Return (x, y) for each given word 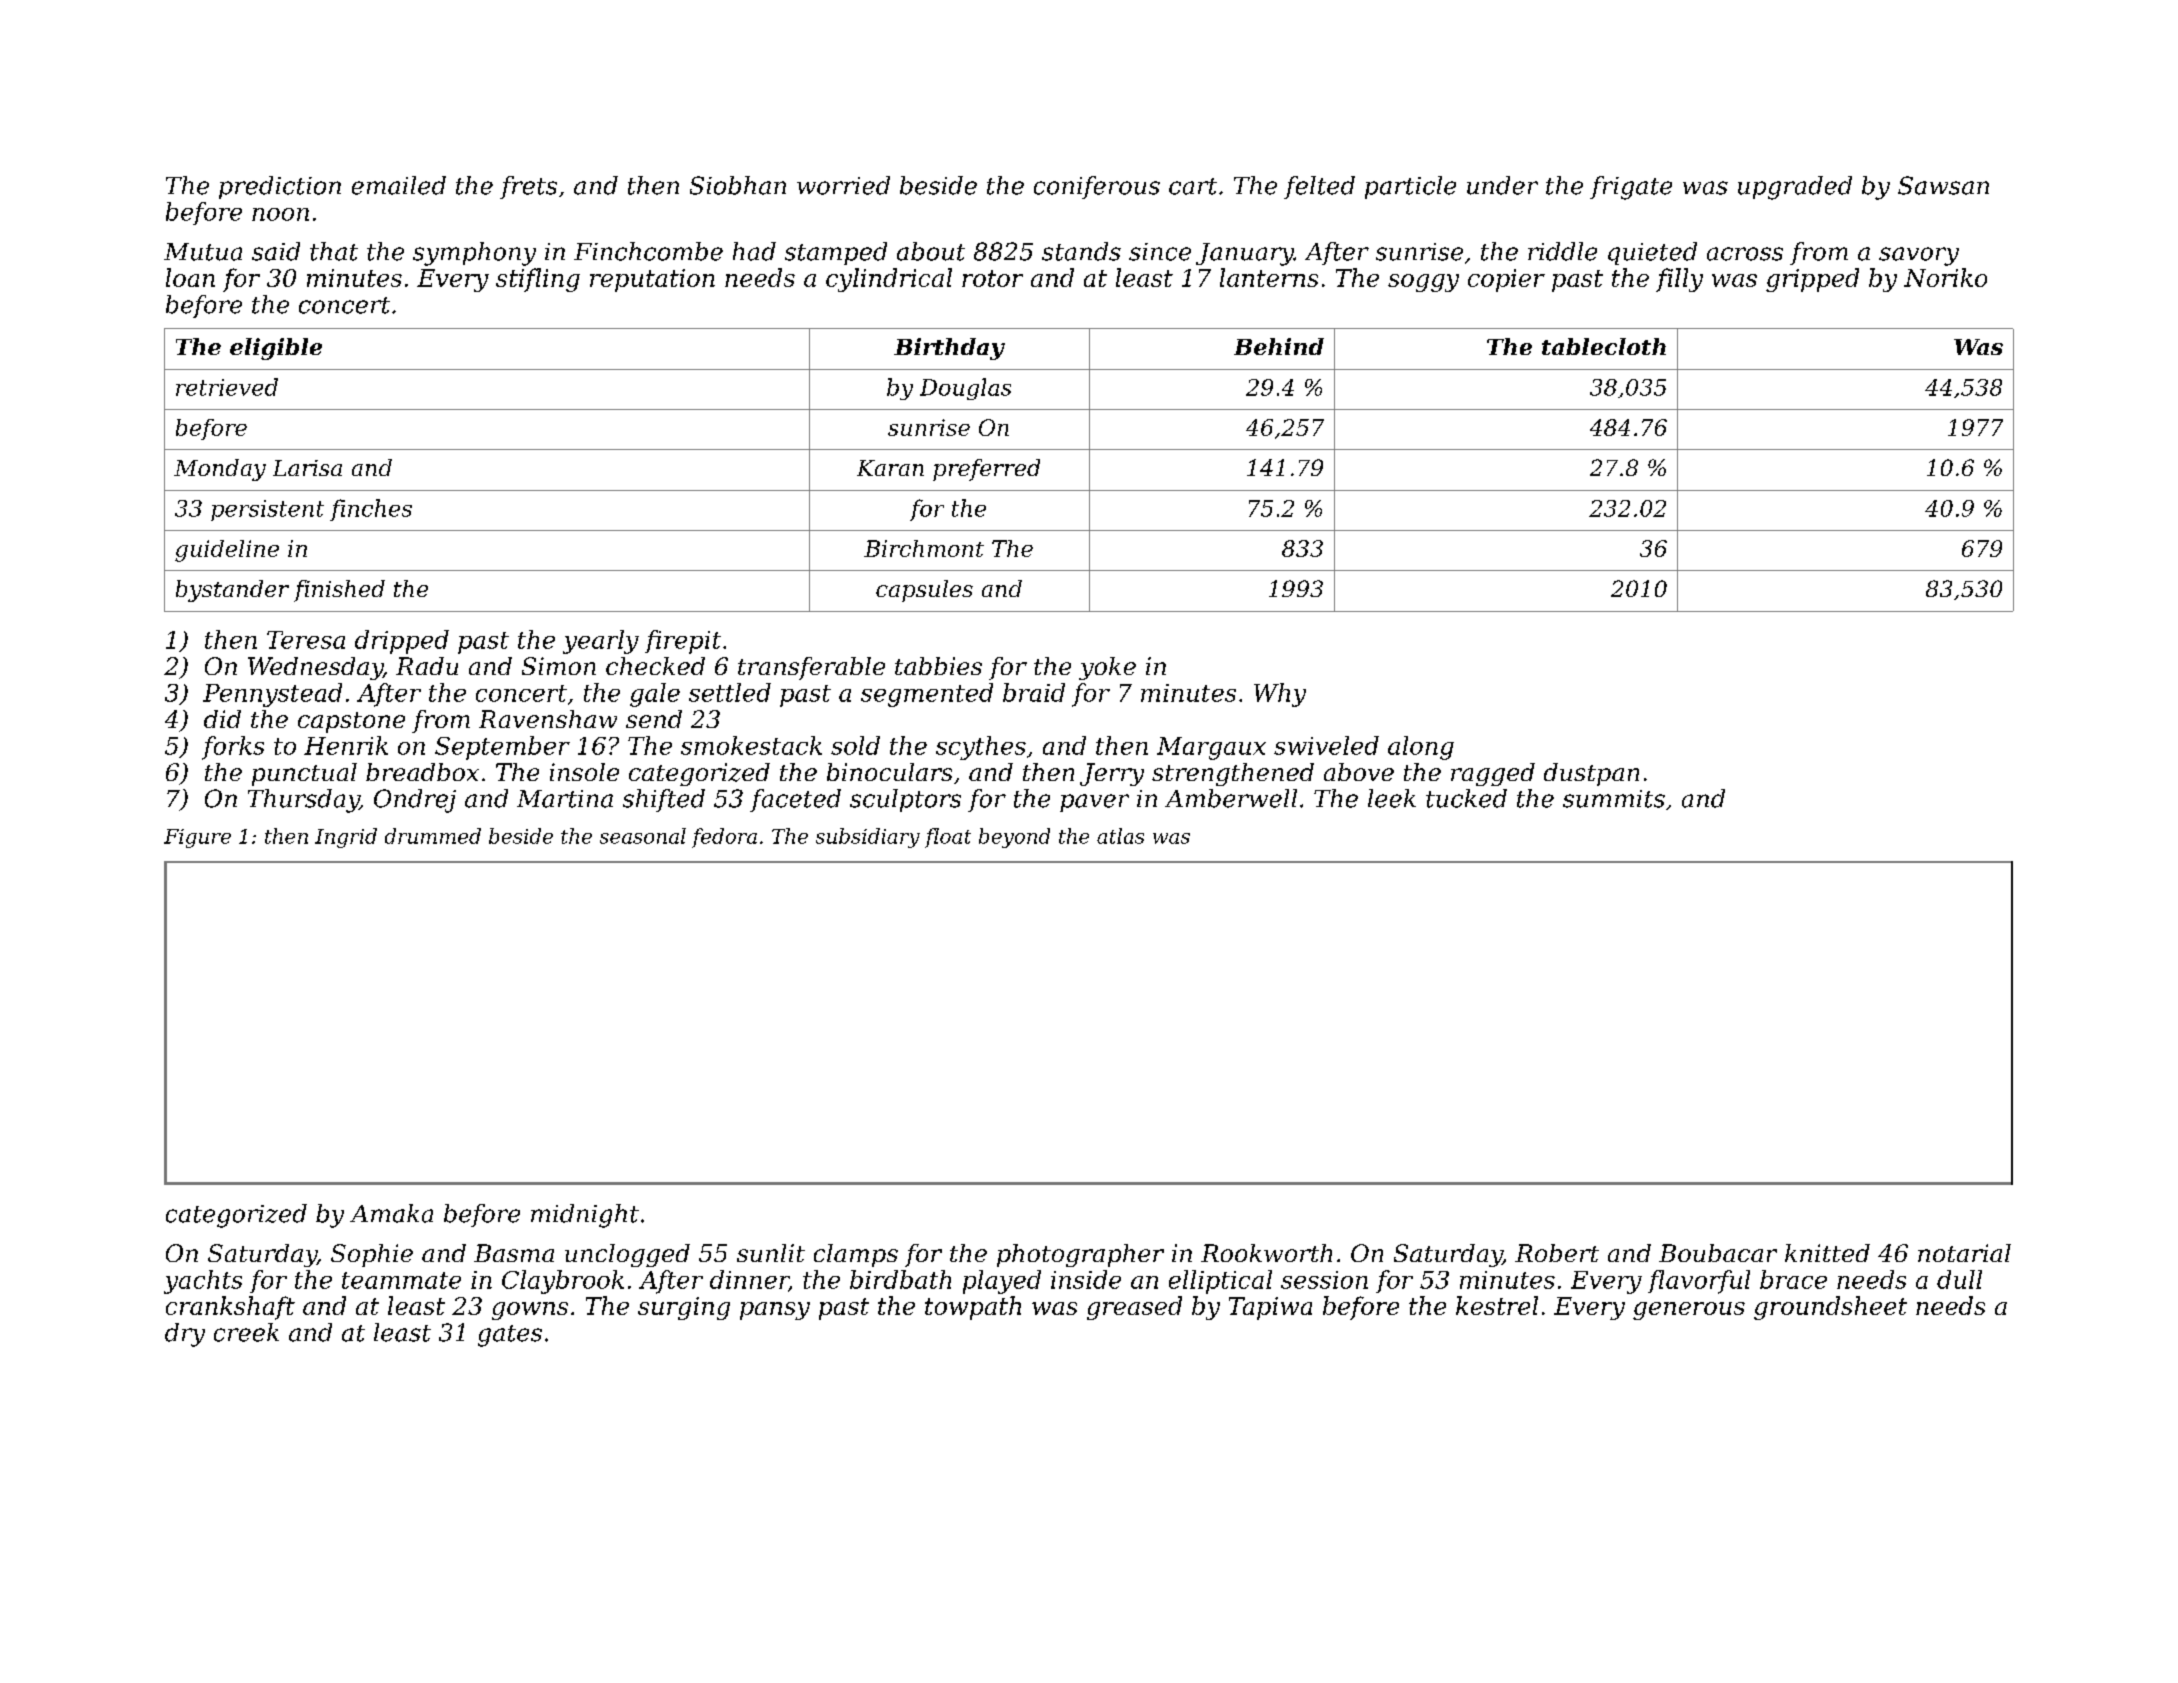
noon (280, 214)
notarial (1964, 1253)
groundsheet (1830, 1308)
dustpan (1591, 774)
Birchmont (924, 548)
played (1002, 1282)
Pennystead (272, 695)
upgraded (1795, 188)
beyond (1014, 838)
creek (246, 1332)
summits (1614, 799)
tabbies (938, 666)
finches (371, 510)
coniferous (1097, 187)
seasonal (643, 836)
